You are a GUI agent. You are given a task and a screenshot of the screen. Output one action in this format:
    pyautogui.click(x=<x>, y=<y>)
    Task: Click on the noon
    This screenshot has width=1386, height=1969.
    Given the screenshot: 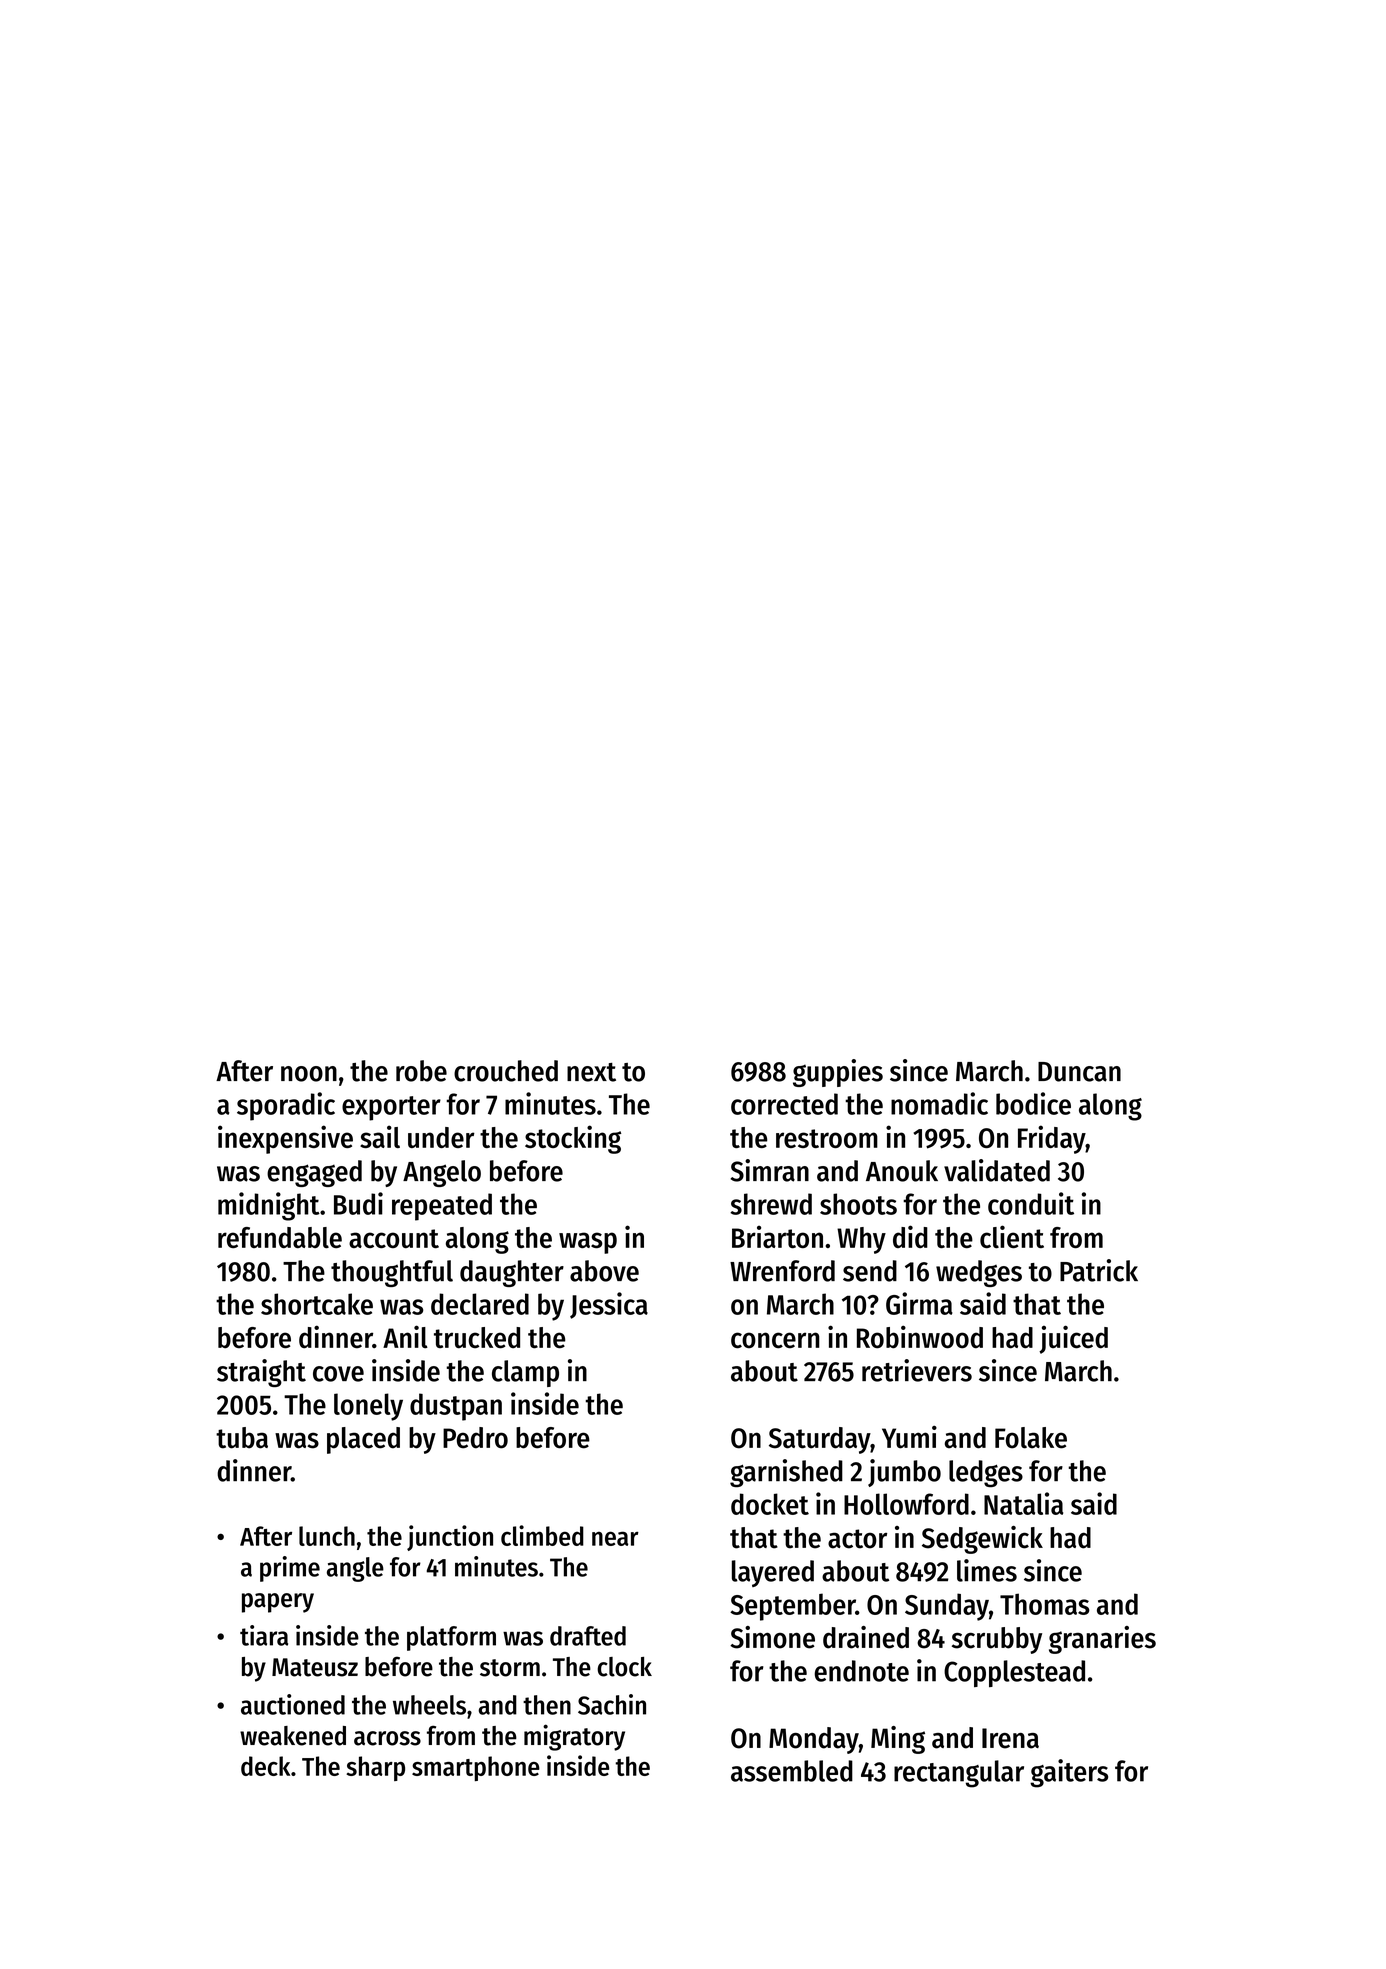 What is the action you would take?
    pyautogui.click(x=309, y=1074)
